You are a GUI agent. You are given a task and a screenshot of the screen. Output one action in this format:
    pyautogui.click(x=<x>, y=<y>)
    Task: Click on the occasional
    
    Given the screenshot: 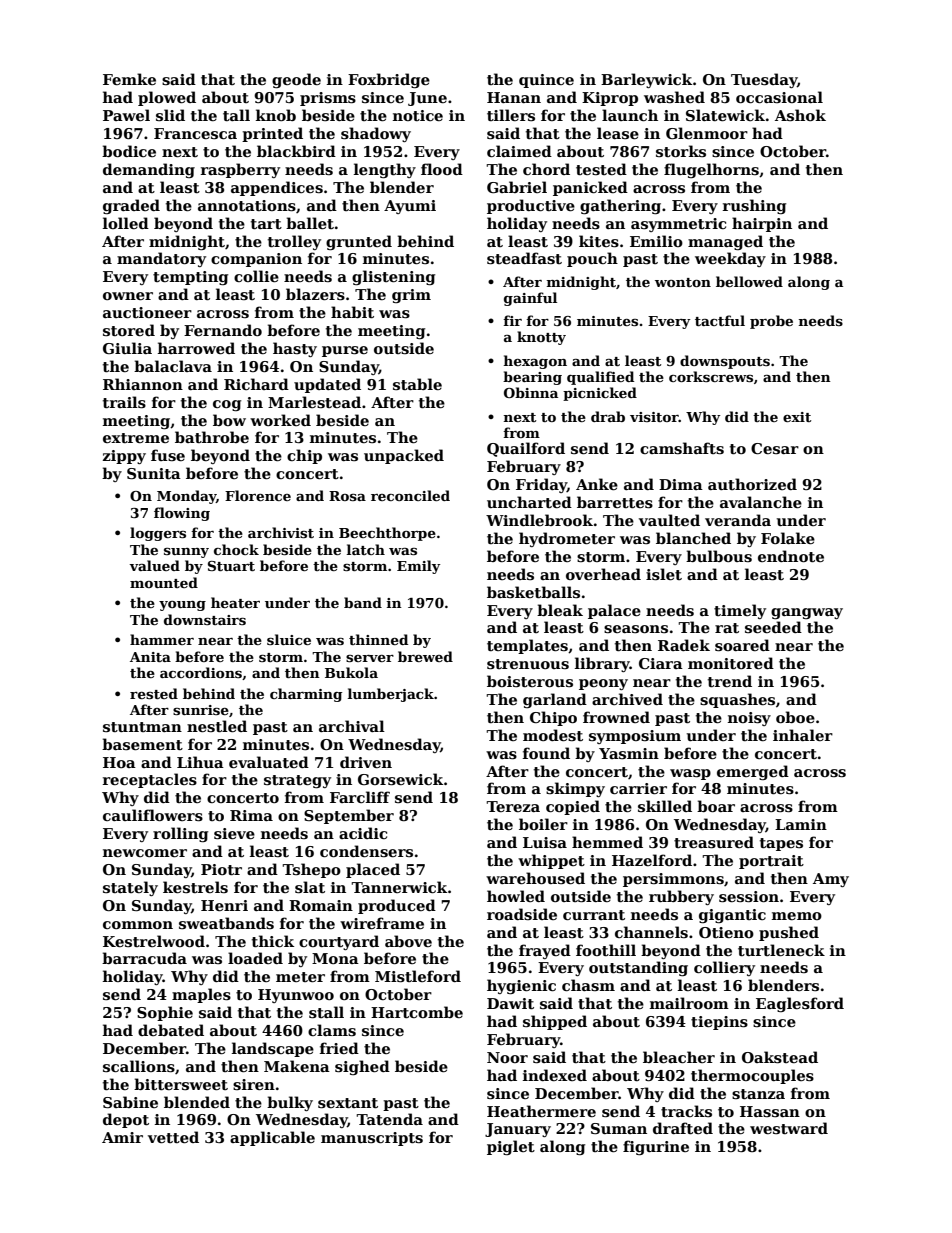 What is the action you would take?
    pyautogui.click(x=779, y=97)
